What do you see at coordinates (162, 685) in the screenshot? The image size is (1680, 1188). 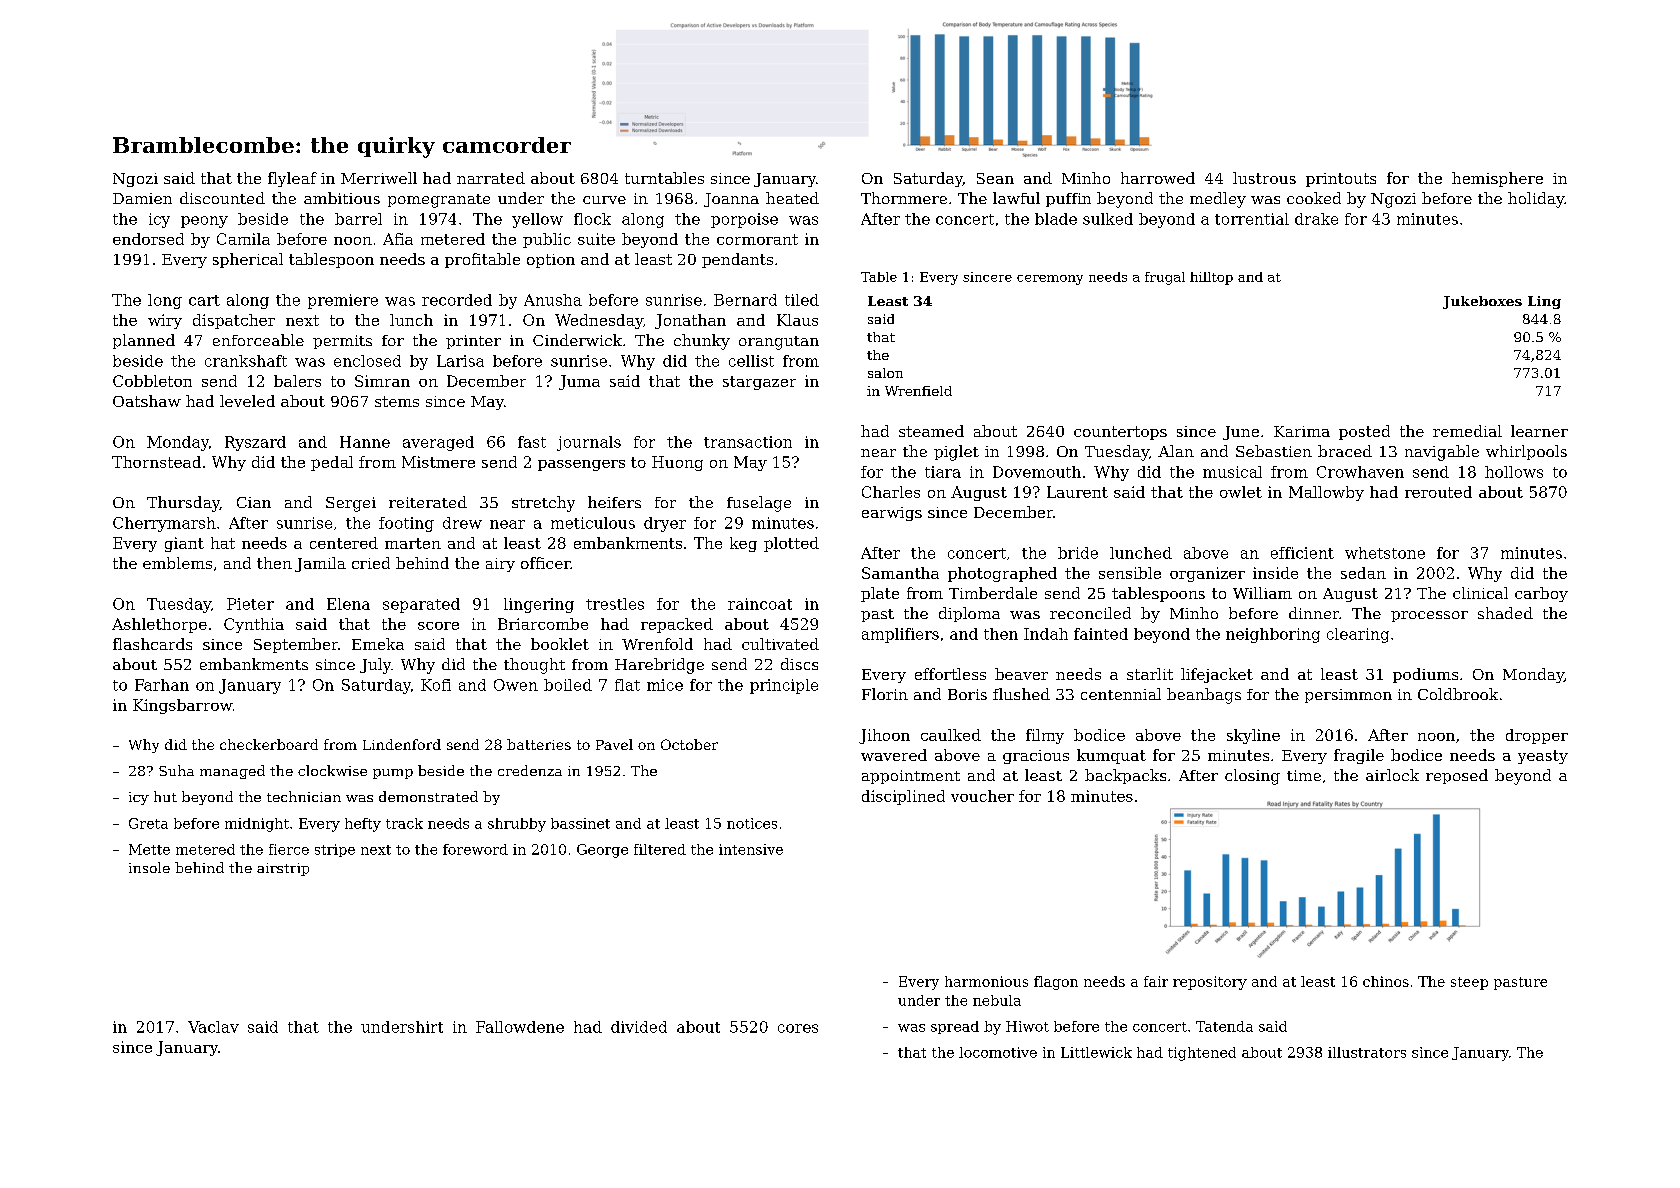 I see `Farhan` at bounding box center [162, 685].
